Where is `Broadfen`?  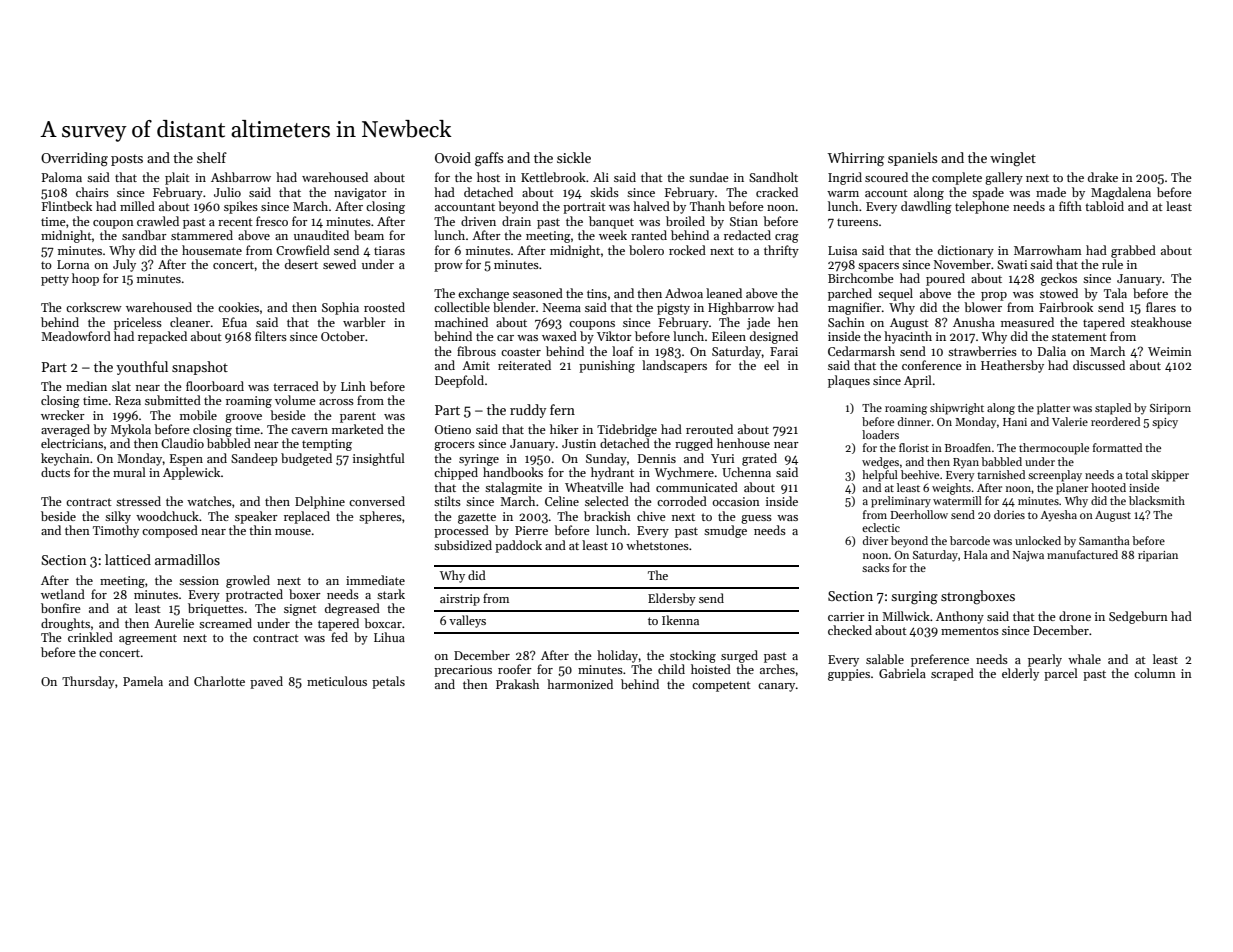
Broadfen is located at coordinates (968, 447).
